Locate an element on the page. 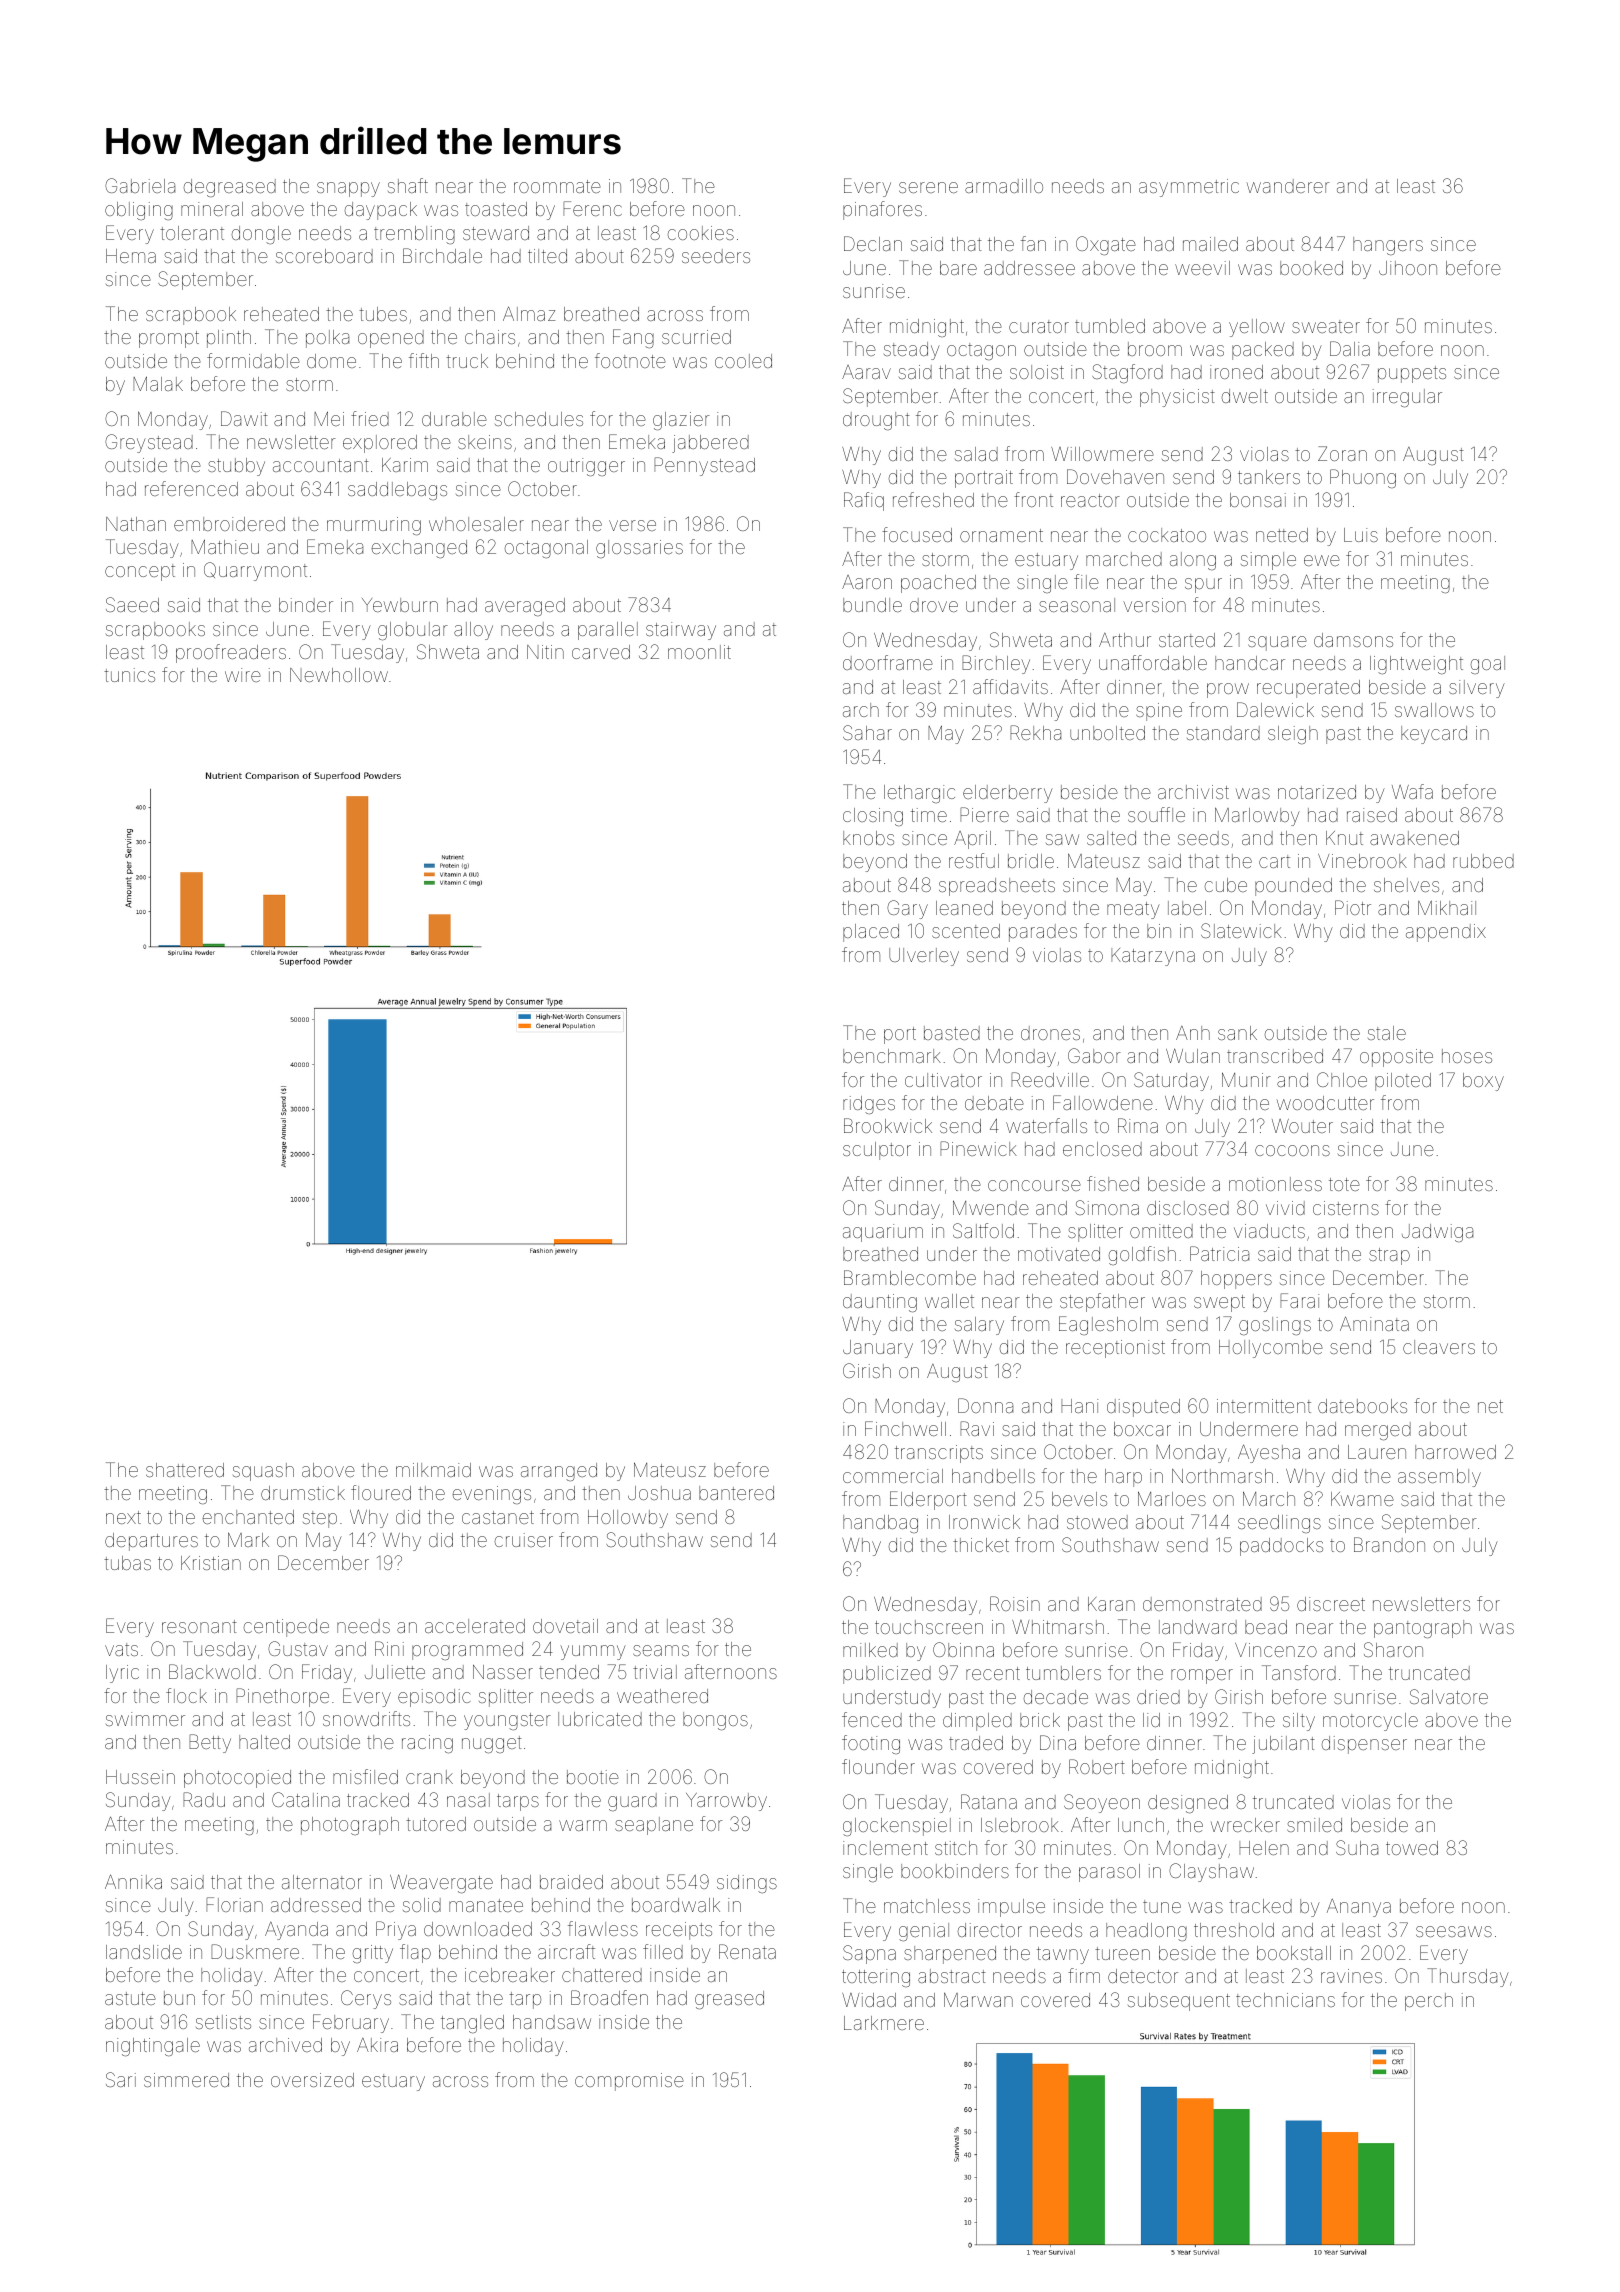 This image has width=1620, height=2292. oversized is located at coordinates (312, 2080).
